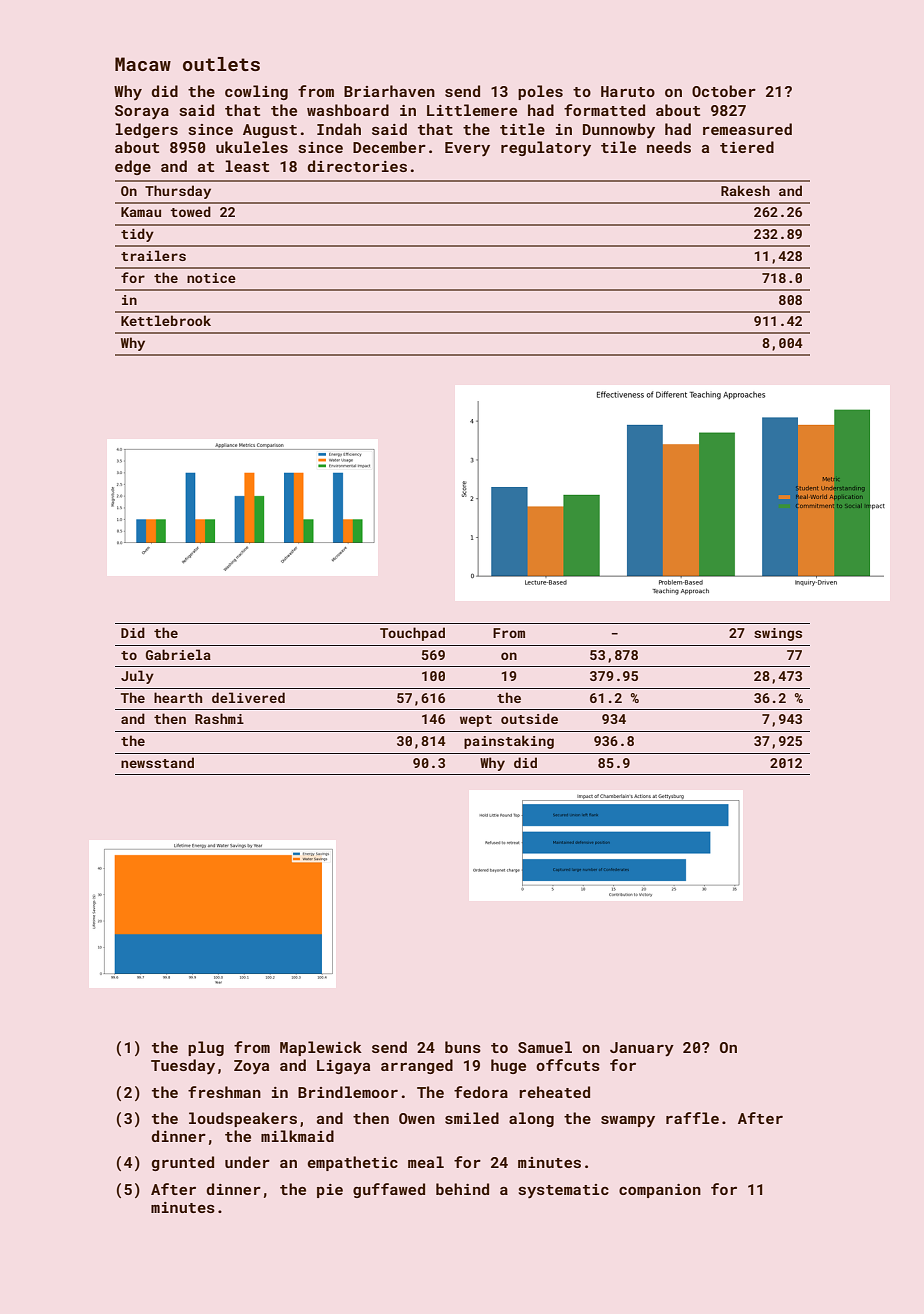 Image resolution: width=924 pixels, height=1314 pixels. Describe the element at coordinates (206, 1048) in the screenshot. I see `plug` at that location.
